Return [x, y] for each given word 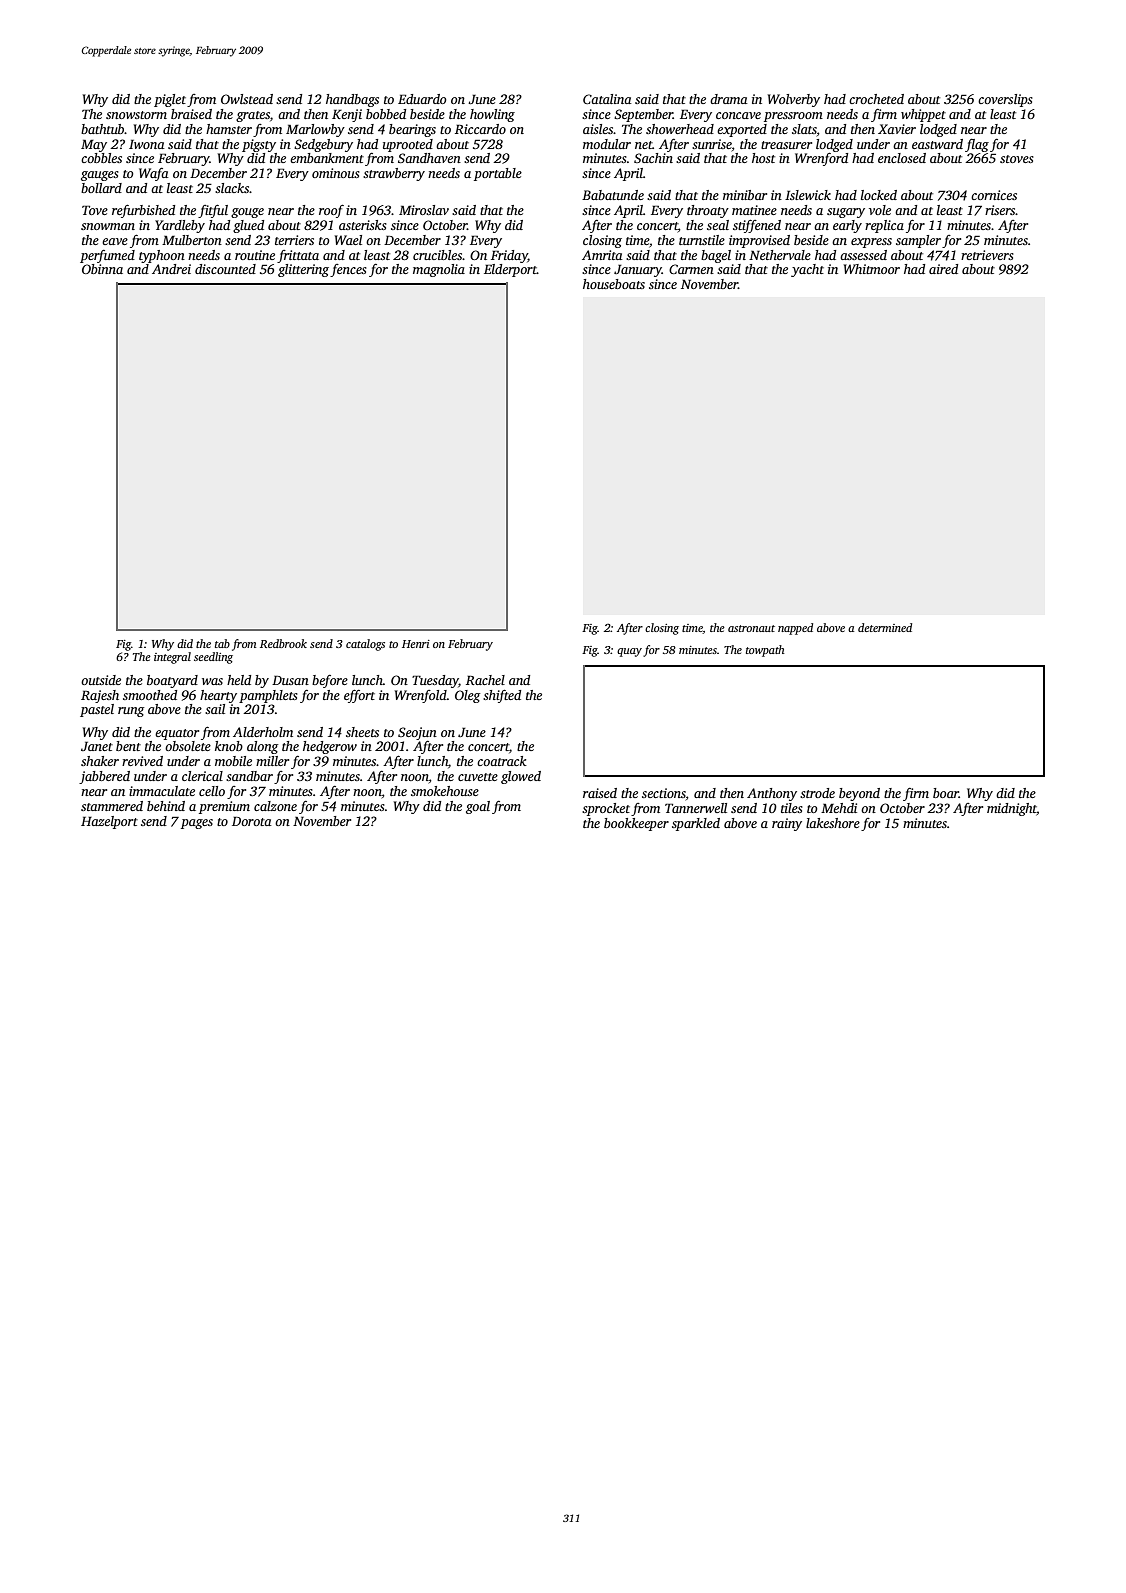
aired [943, 269]
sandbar [249, 776]
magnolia [439, 270]
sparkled [696, 824]
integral [172, 658]
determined [885, 627]
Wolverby [794, 100]
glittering [303, 270]
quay [629, 652]
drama [729, 99]
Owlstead [247, 99]
